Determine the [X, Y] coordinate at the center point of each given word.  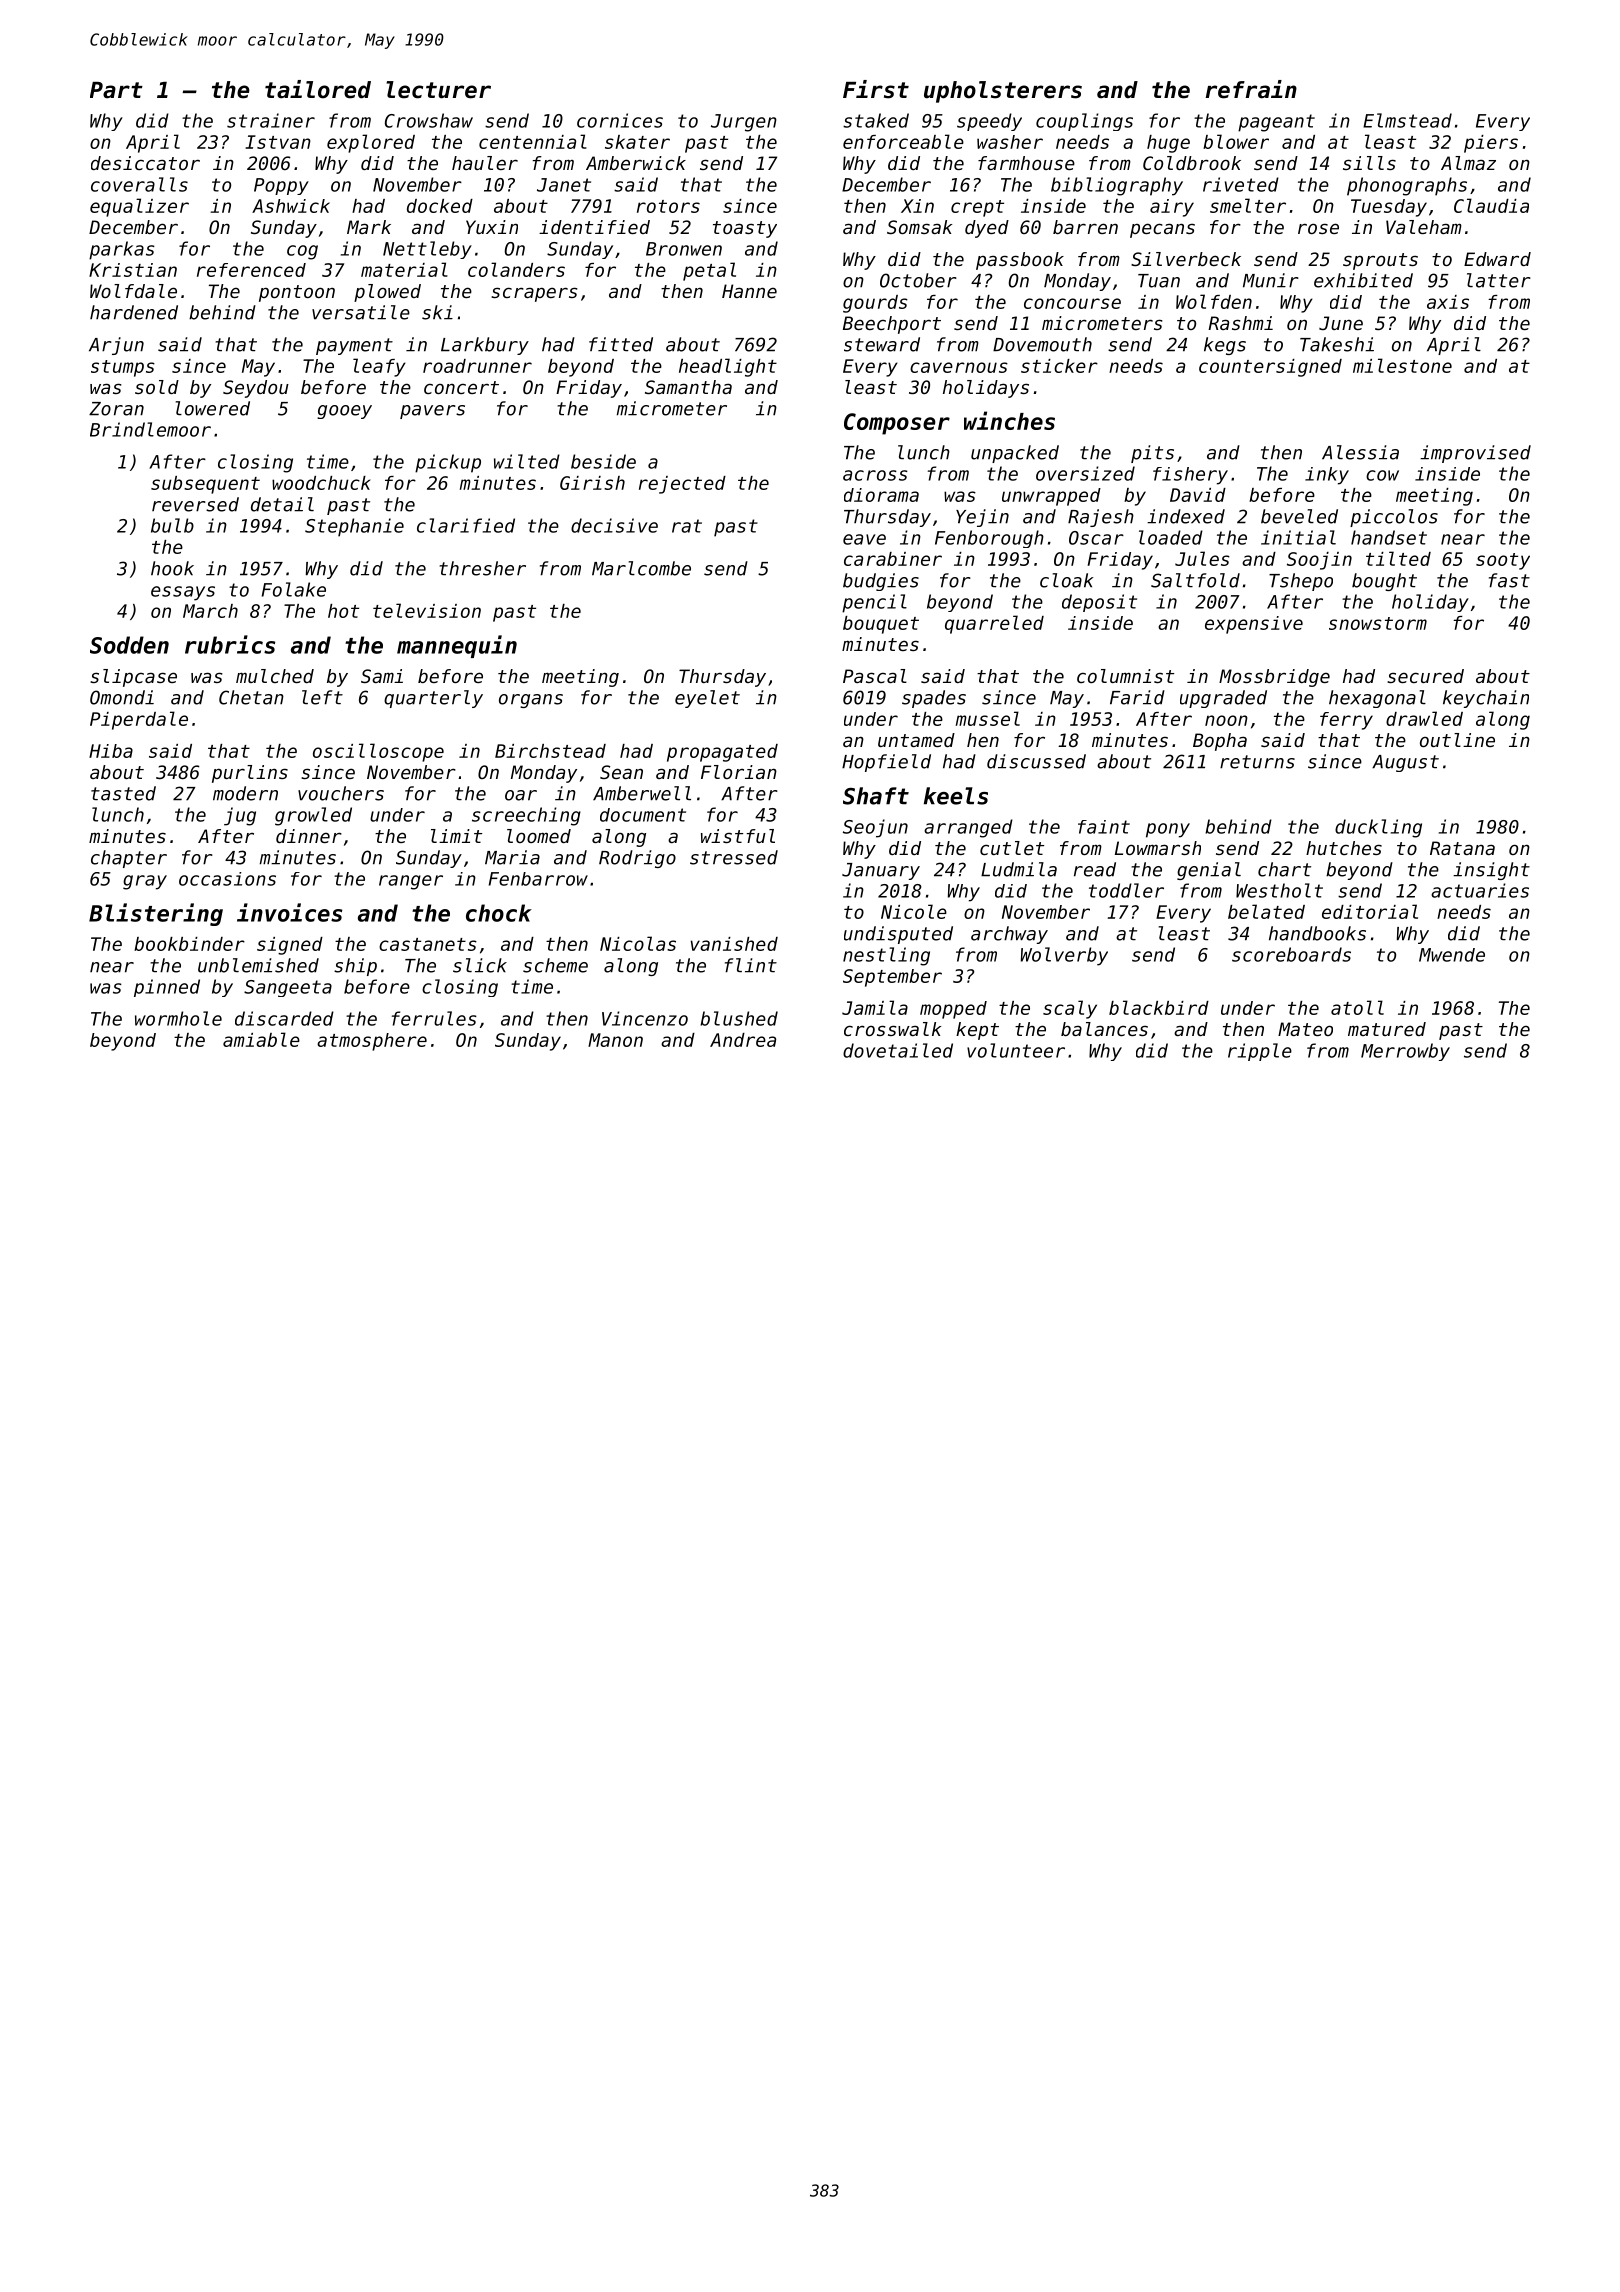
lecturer [438, 90]
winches [1009, 420]
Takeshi [1337, 344]
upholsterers [1003, 92]
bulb [172, 525]
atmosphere [372, 1042]
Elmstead [1407, 120]
